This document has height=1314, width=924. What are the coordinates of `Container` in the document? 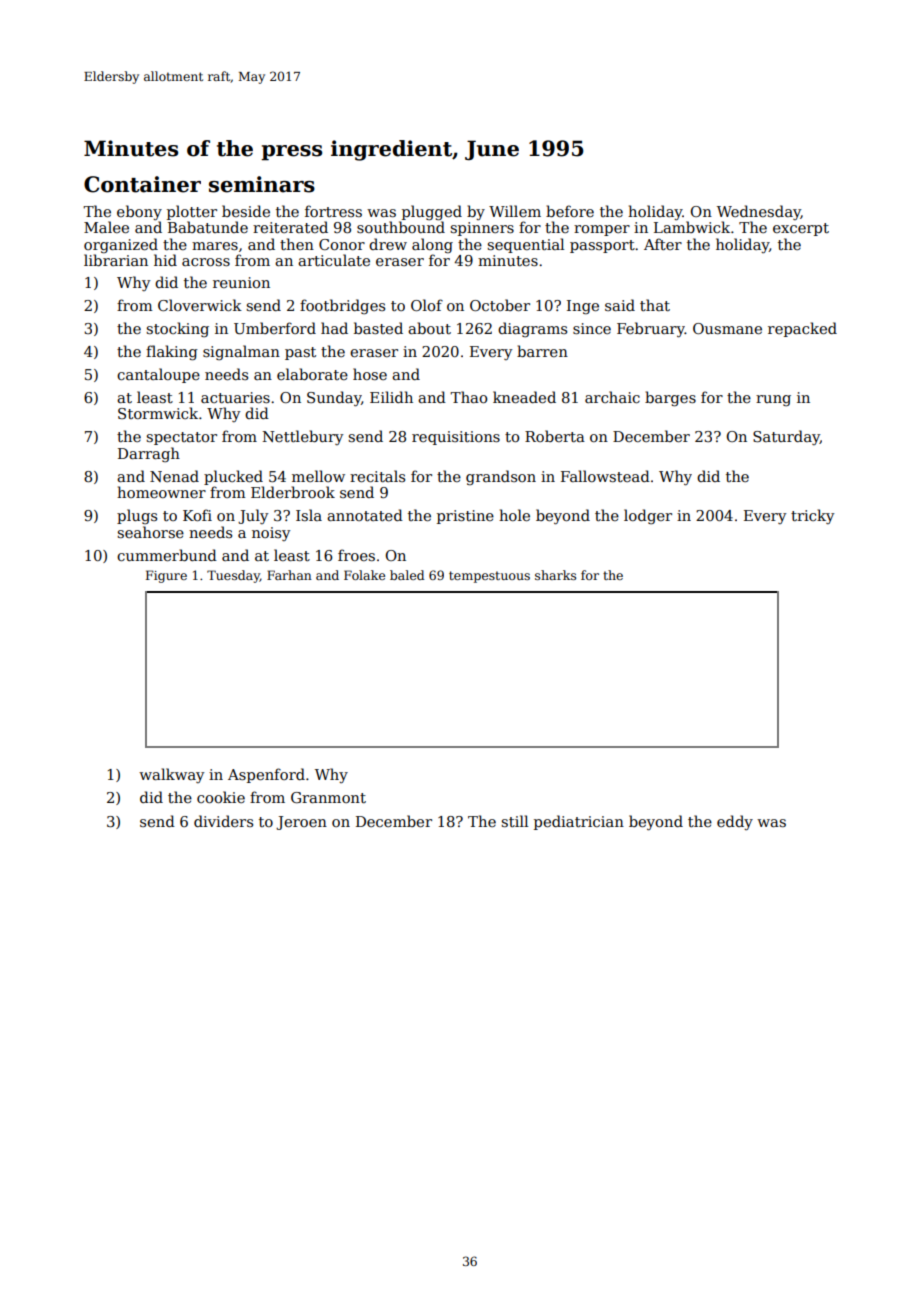 It's located at (142, 184).
